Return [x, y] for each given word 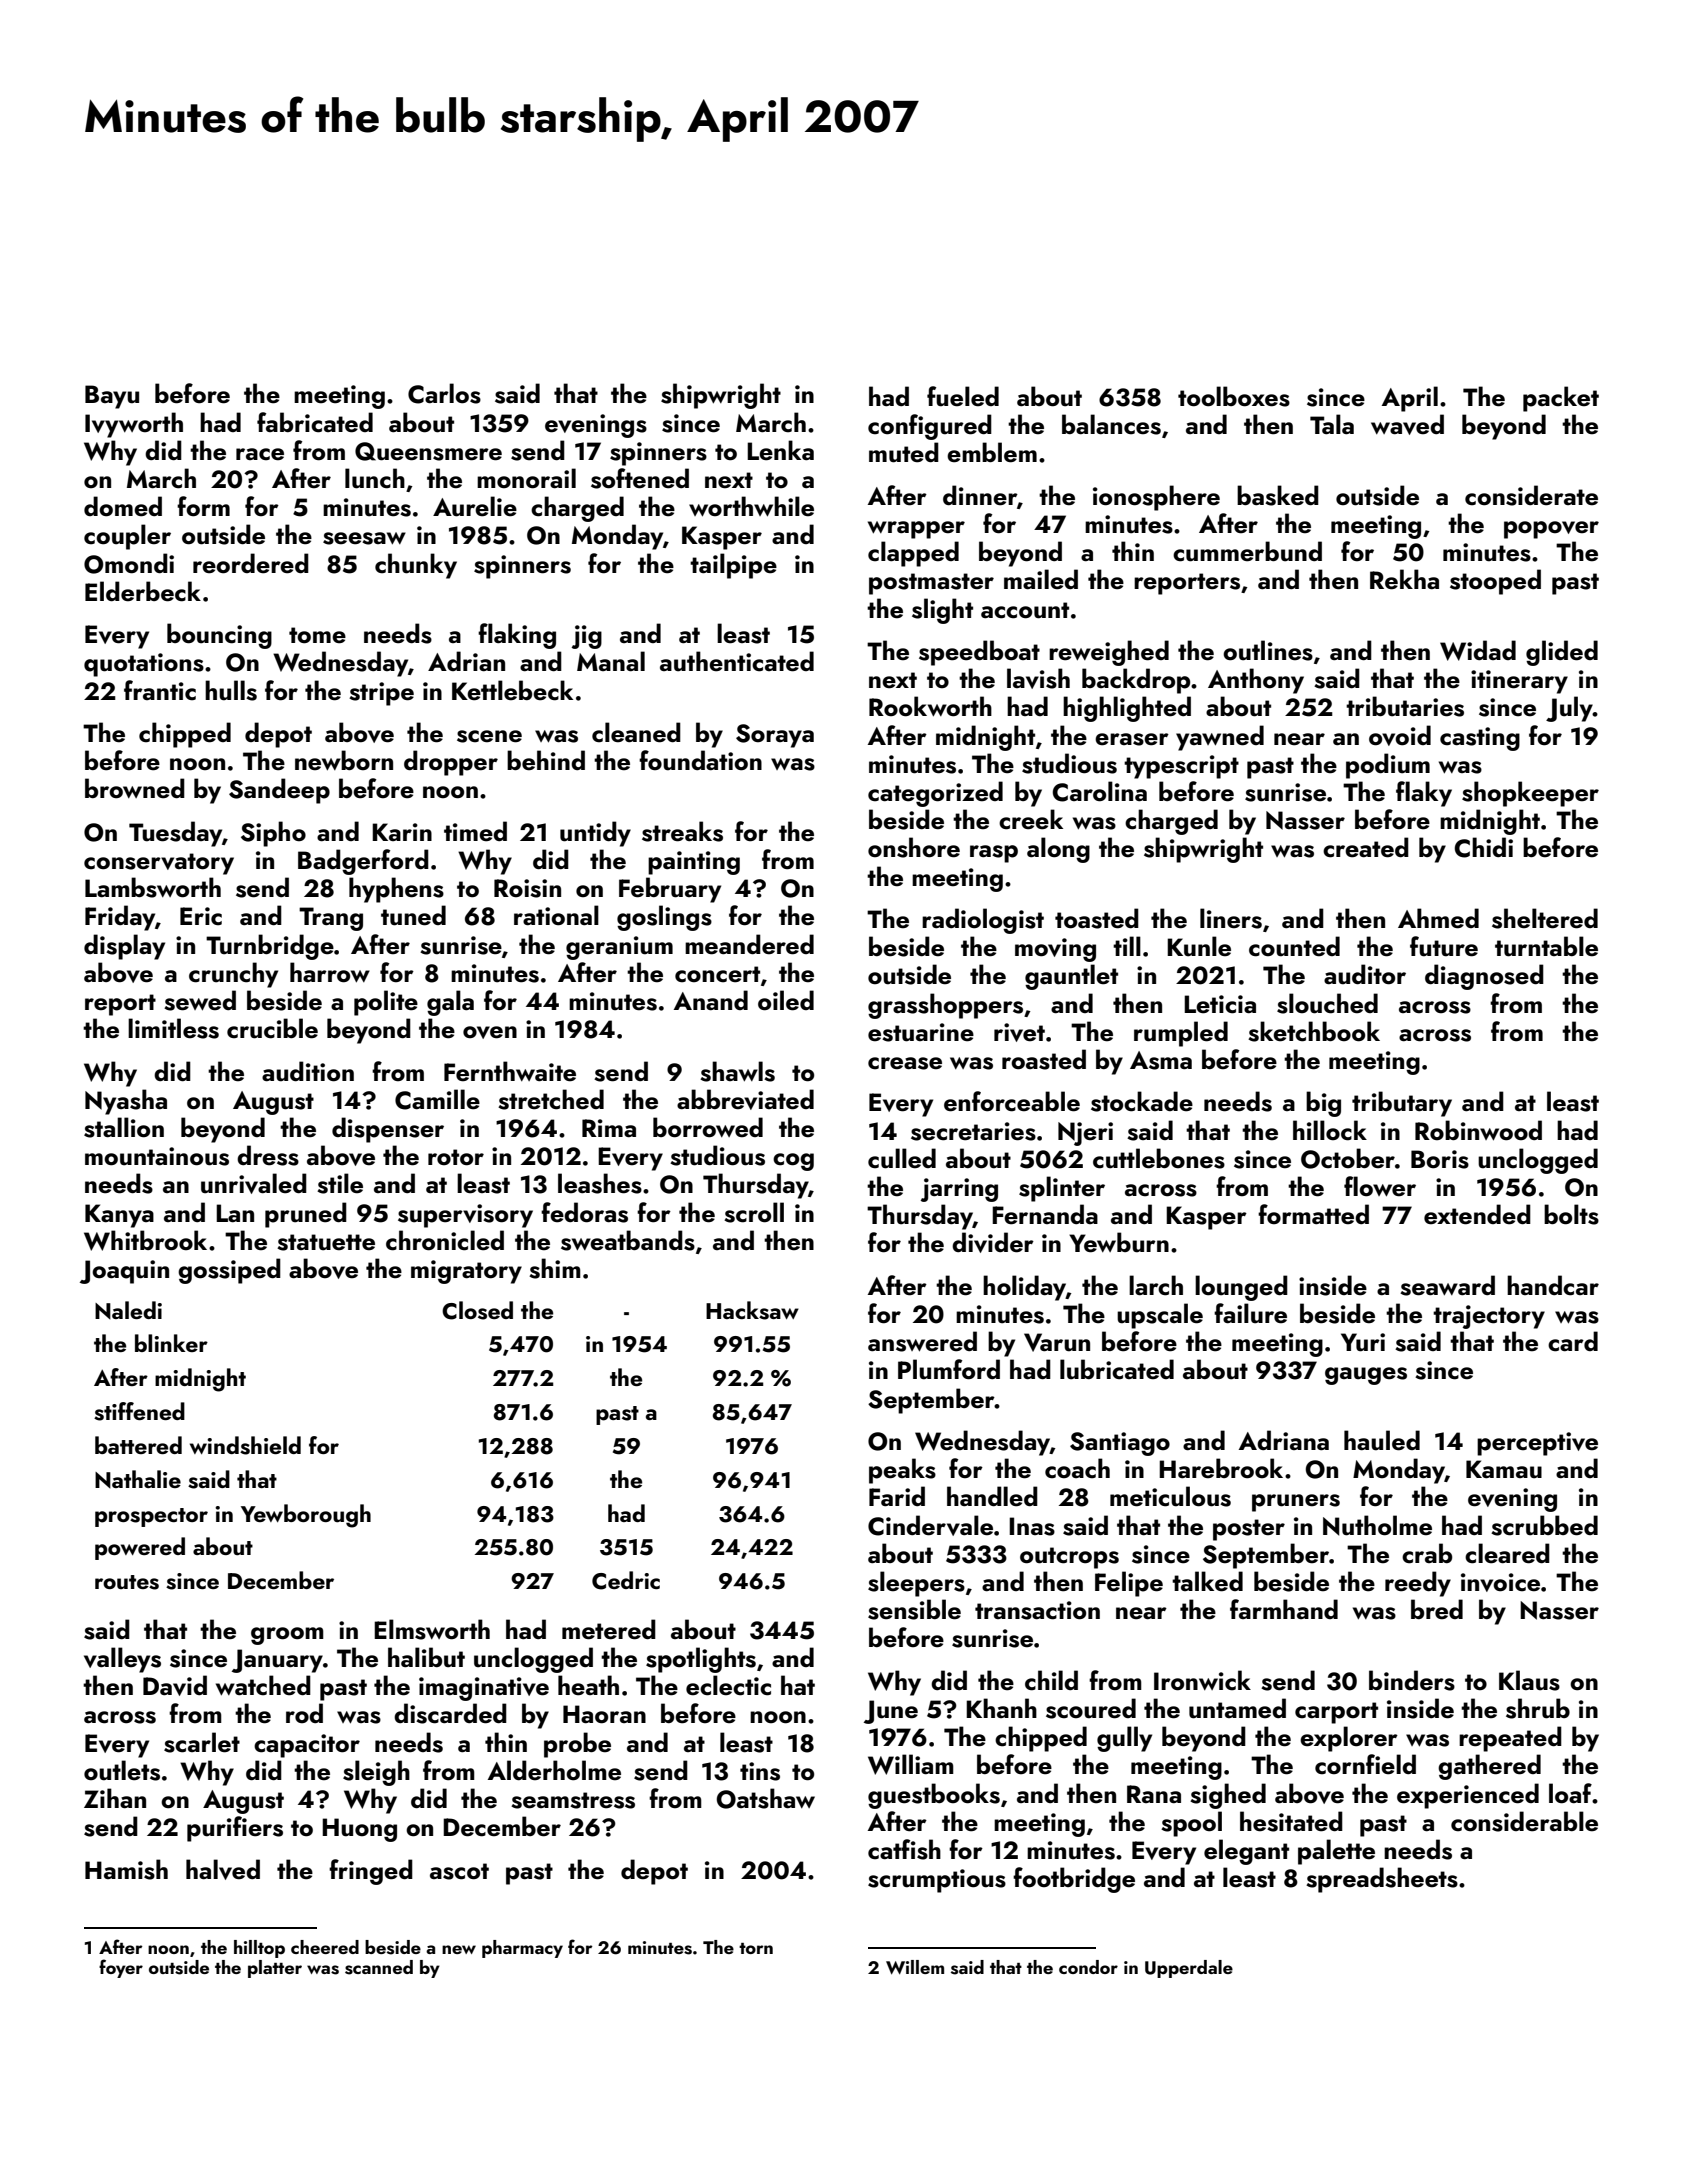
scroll [754, 1212]
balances [1111, 424]
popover [1551, 530]
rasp [994, 854]
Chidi [1484, 847]
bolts [1571, 1214]
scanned [379, 1967]
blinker [171, 1343]
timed [475, 831]
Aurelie [475, 506]
